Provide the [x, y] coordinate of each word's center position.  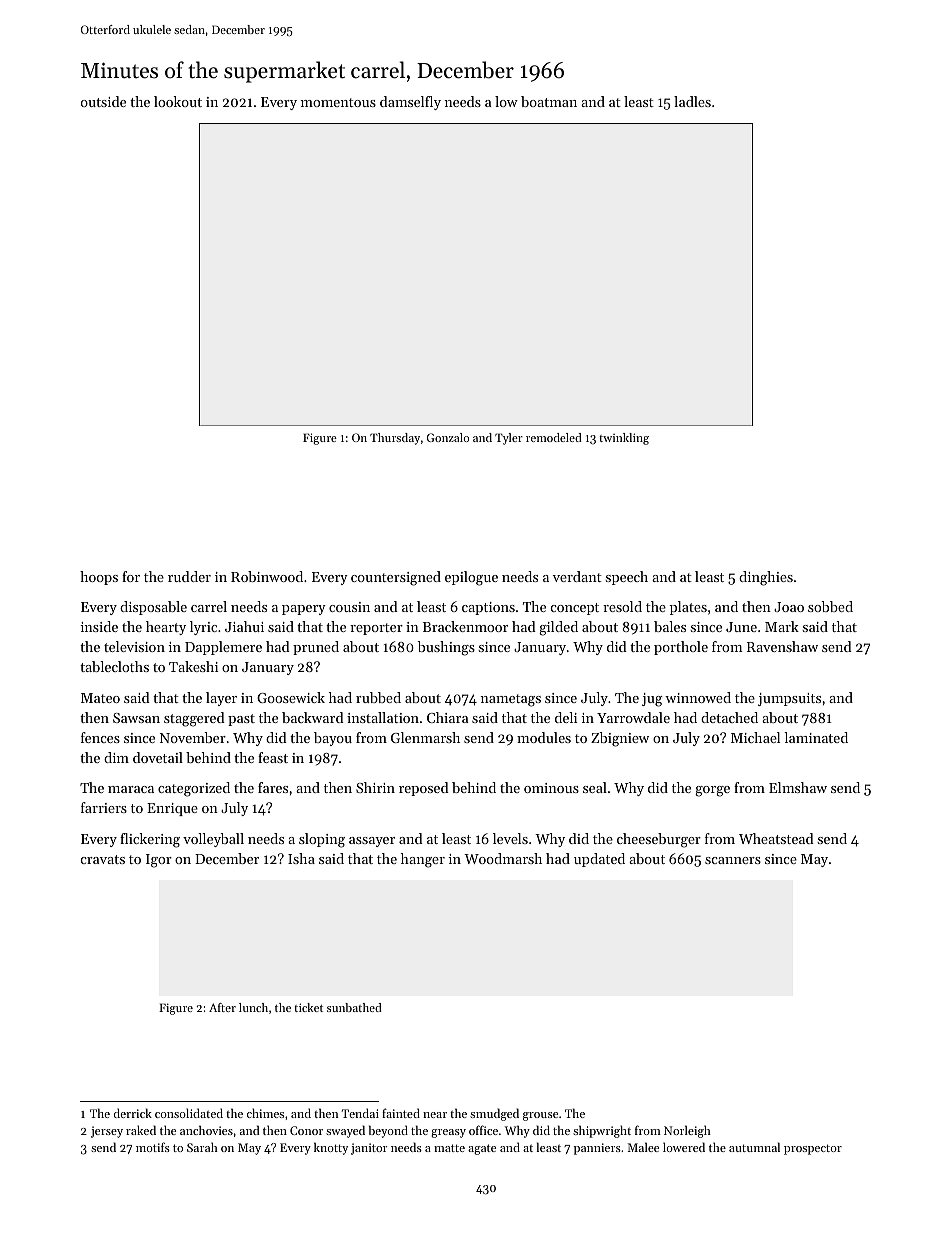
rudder [189, 576]
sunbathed [354, 1007]
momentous [338, 102]
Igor [159, 861]
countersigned [396, 578]
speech [627, 578]
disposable [153, 608]
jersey [107, 1132]
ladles [692, 101]
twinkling [624, 439]
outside [103, 101]
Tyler [509, 439]
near [435, 1115]
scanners [733, 860]
